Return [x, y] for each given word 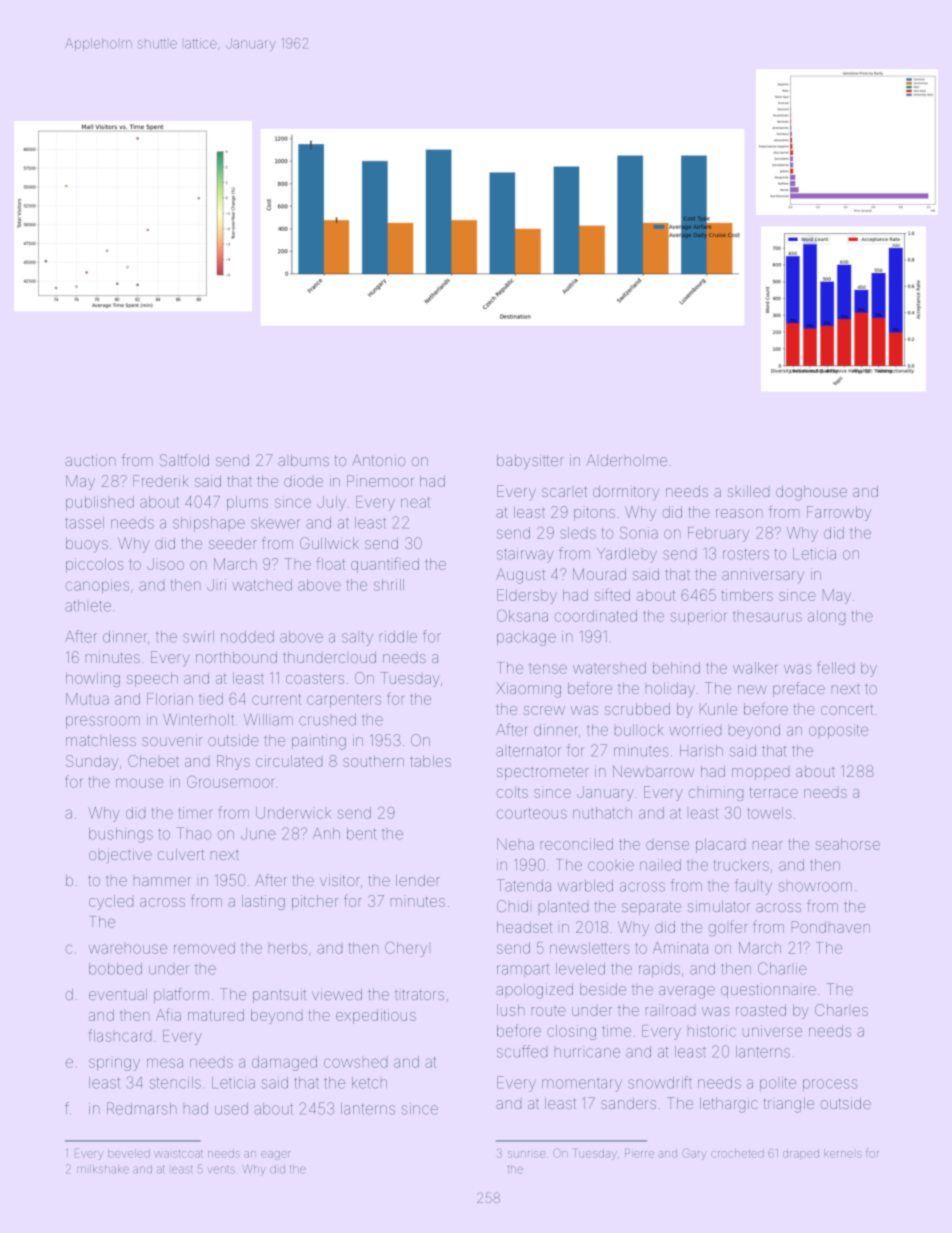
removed [204, 948]
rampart [523, 969]
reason [739, 513]
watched [262, 585]
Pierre [639, 1153]
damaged [284, 1063]
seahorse [848, 844]
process [830, 1085]
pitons [594, 514]
